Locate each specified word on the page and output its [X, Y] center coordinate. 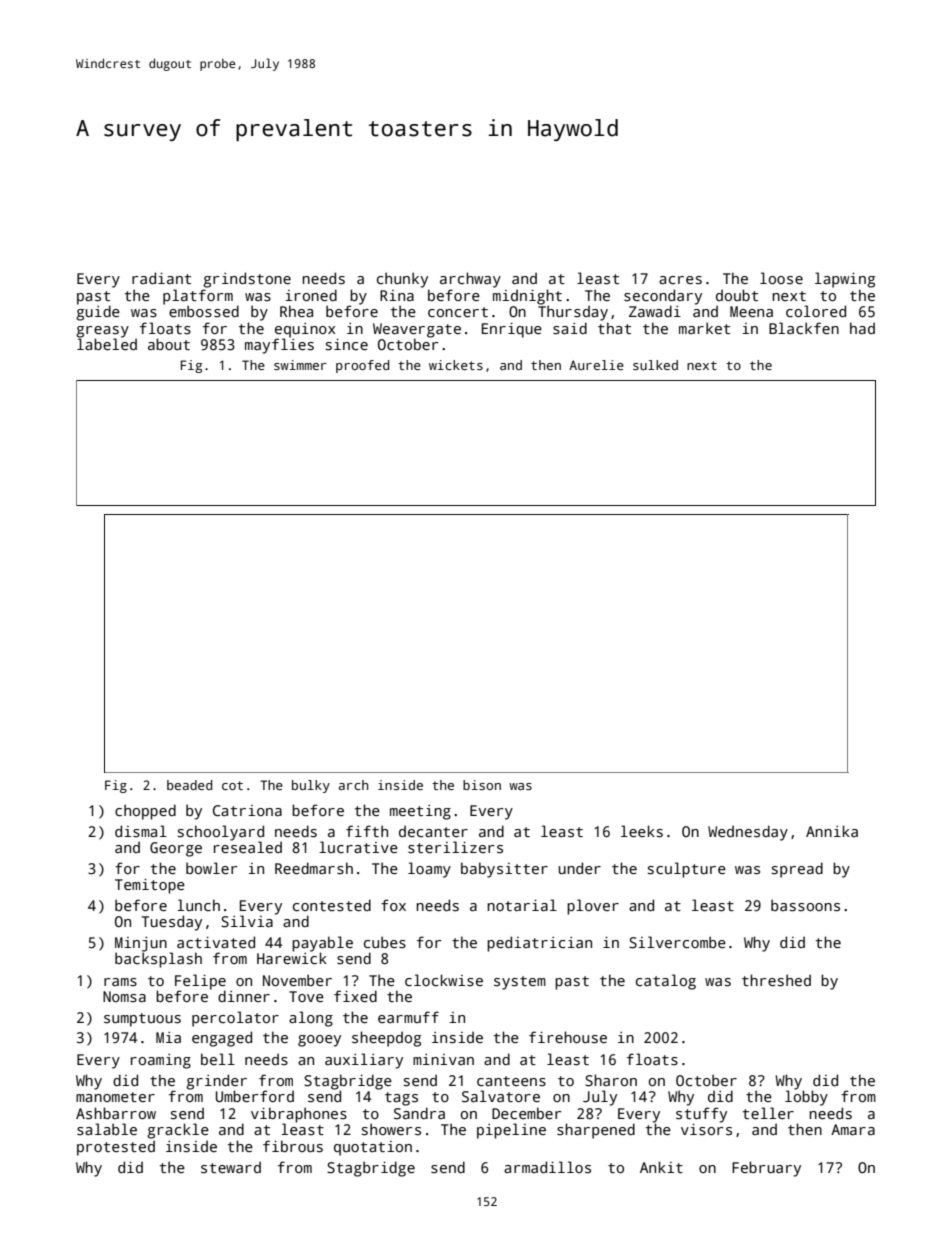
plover [593, 907]
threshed [776, 980]
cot [232, 785]
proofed [362, 366]
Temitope [150, 886]
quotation [373, 1148]
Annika [832, 831]
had [862, 328]
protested [116, 1148]
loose [781, 278]
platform [198, 297]
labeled [107, 344]
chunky [402, 280]
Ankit [661, 1167]
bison [482, 785]
